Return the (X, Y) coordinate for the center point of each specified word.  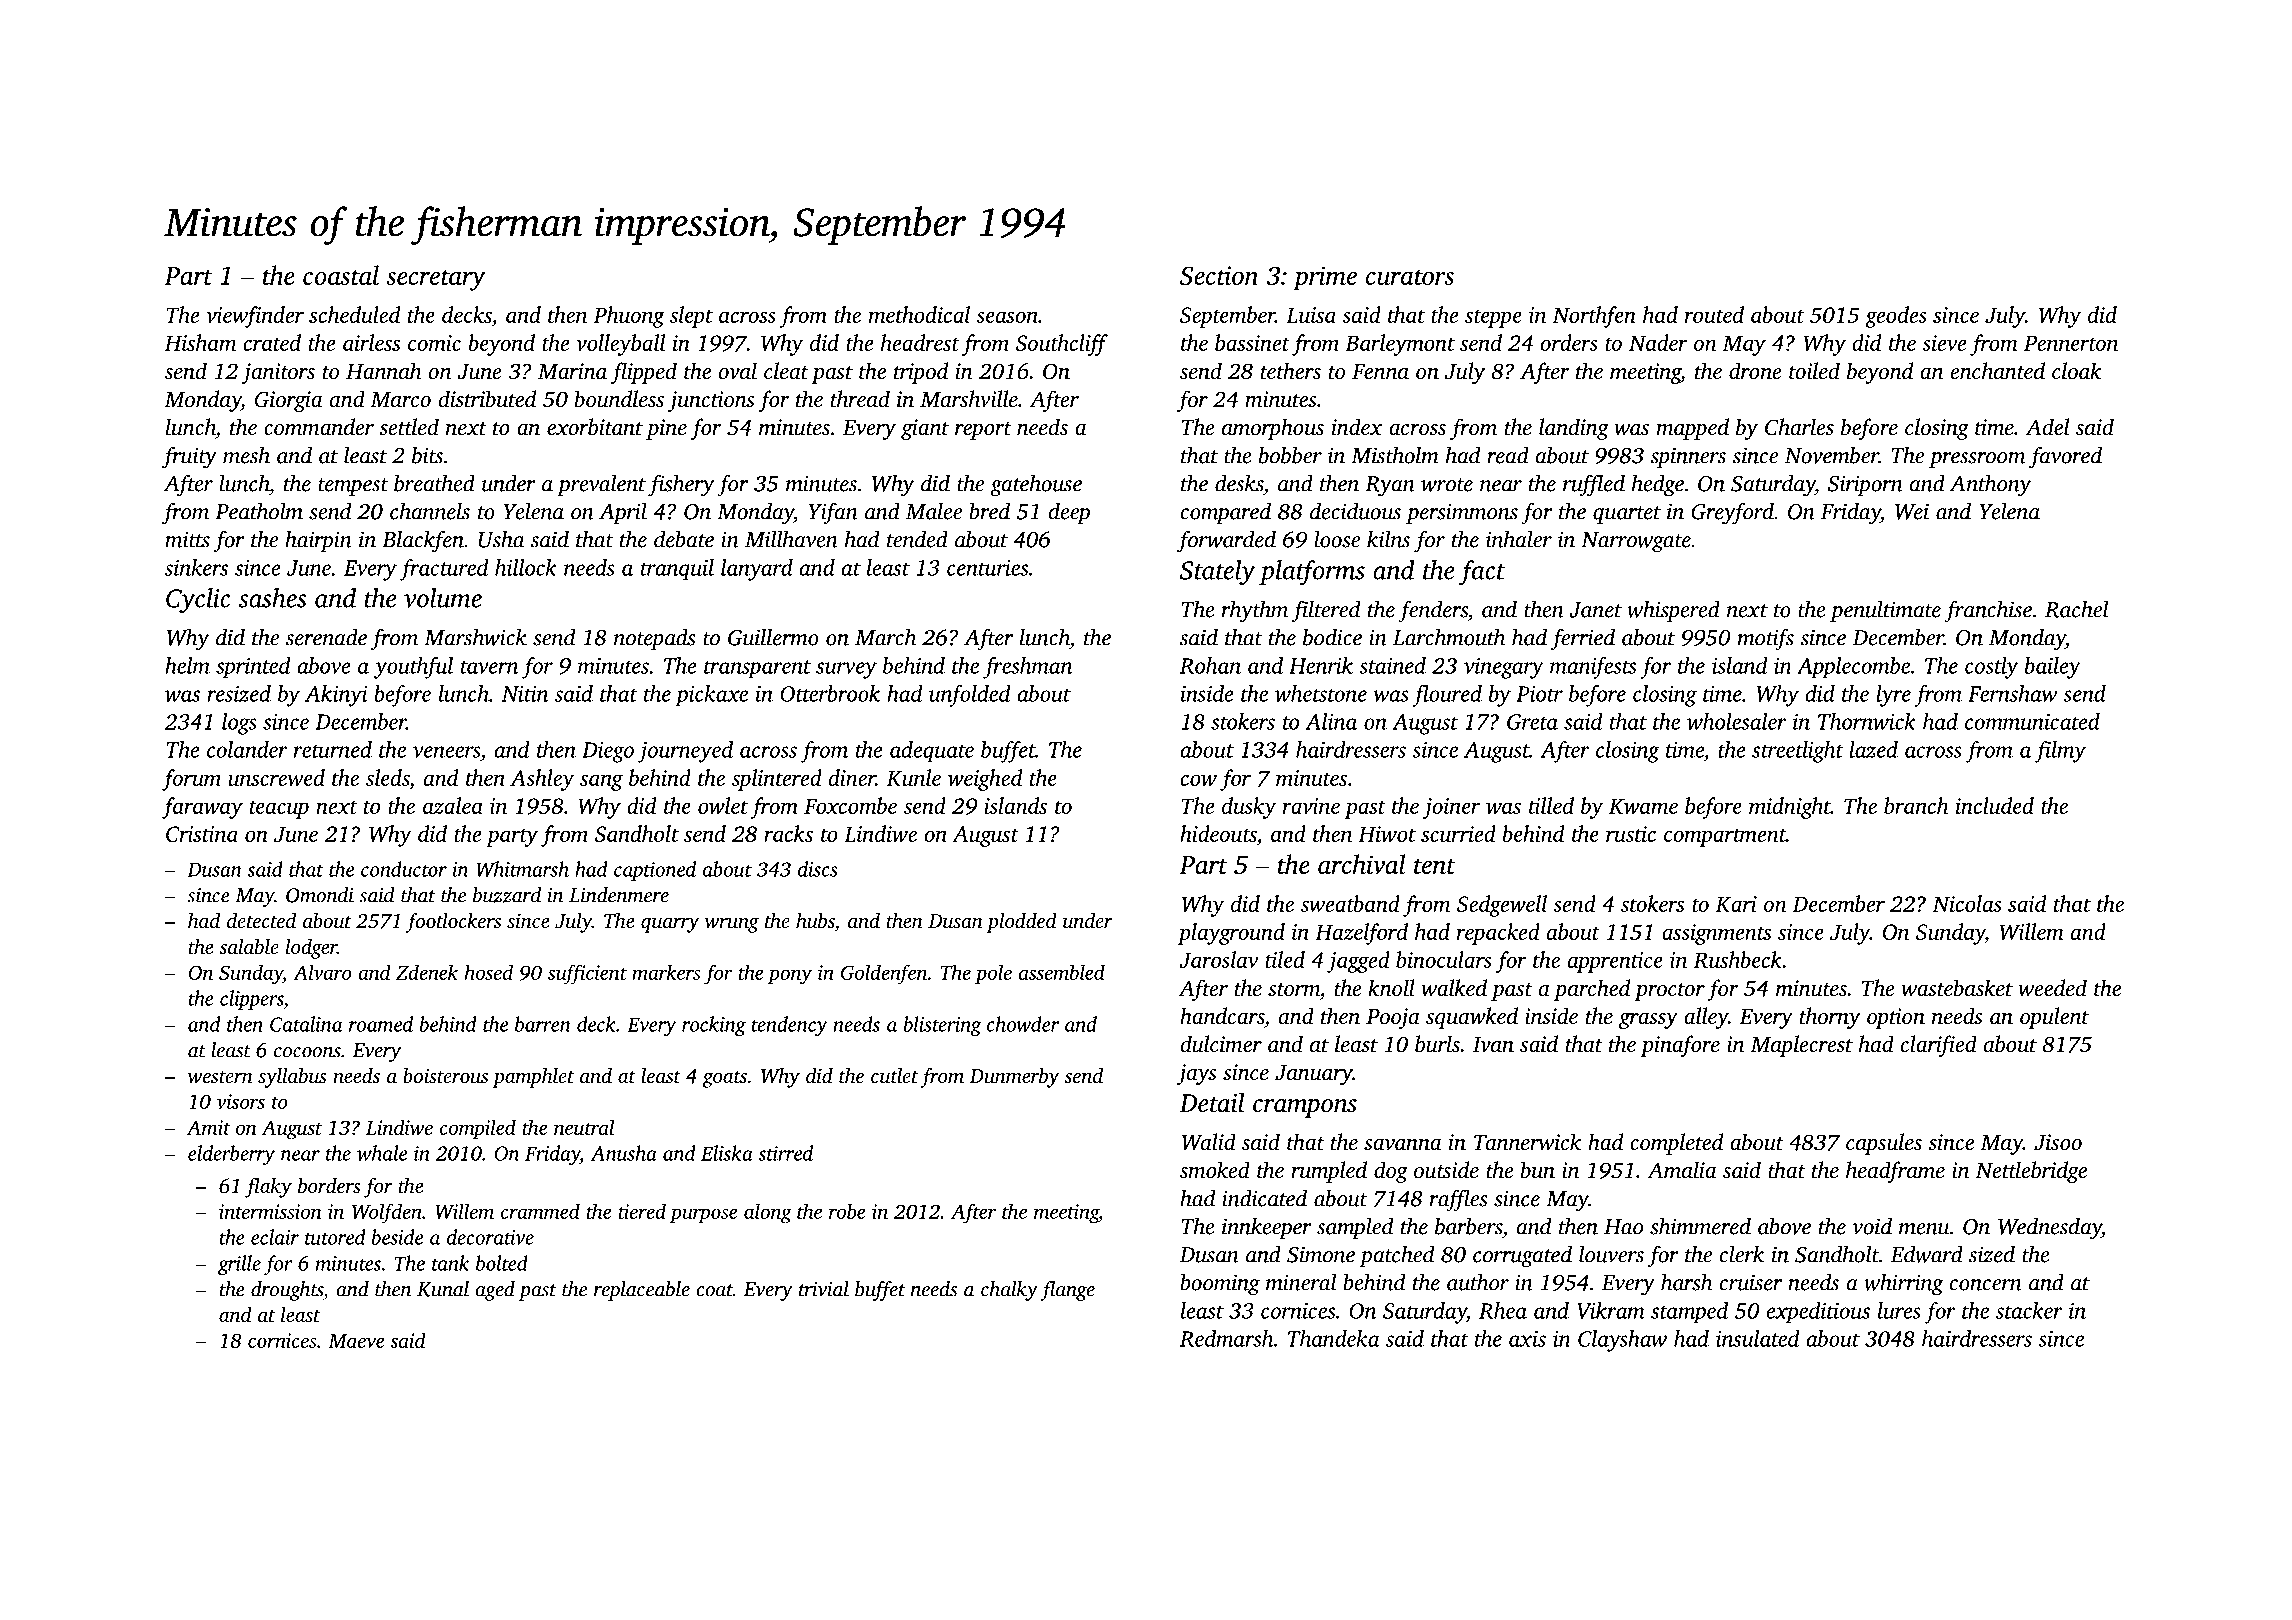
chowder (1023, 1024)
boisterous (445, 1075)
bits (427, 455)
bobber (1290, 455)
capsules (1884, 1144)
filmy (2060, 752)
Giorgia (288, 401)
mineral (1301, 1282)
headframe (1895, 1172)
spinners (1688, 457)
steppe (1493, 319)
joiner (1451, 808)
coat (714, 1290)
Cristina (202, 834)
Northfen (1594, 317)
